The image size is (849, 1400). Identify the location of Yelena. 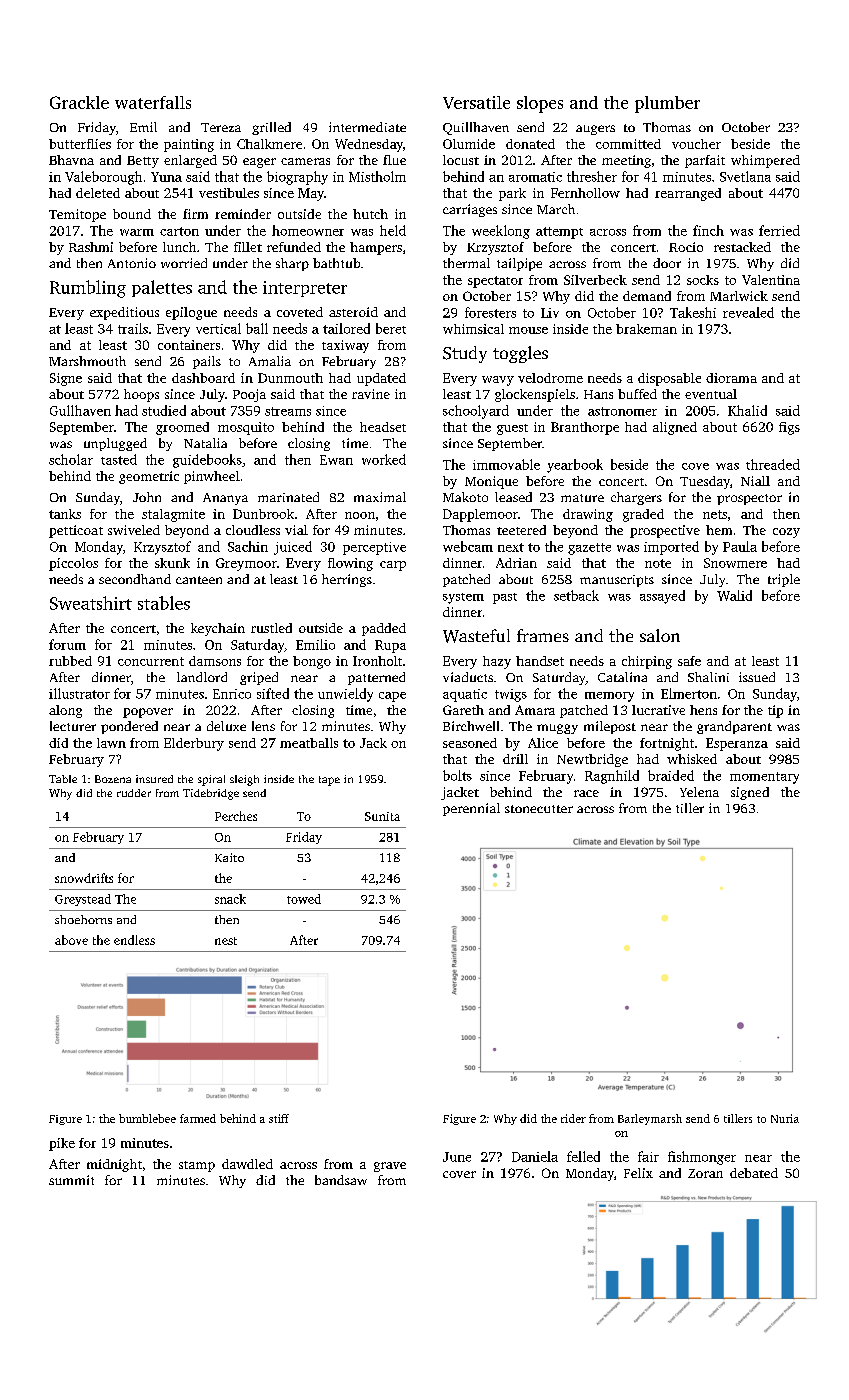
(699, 792).
